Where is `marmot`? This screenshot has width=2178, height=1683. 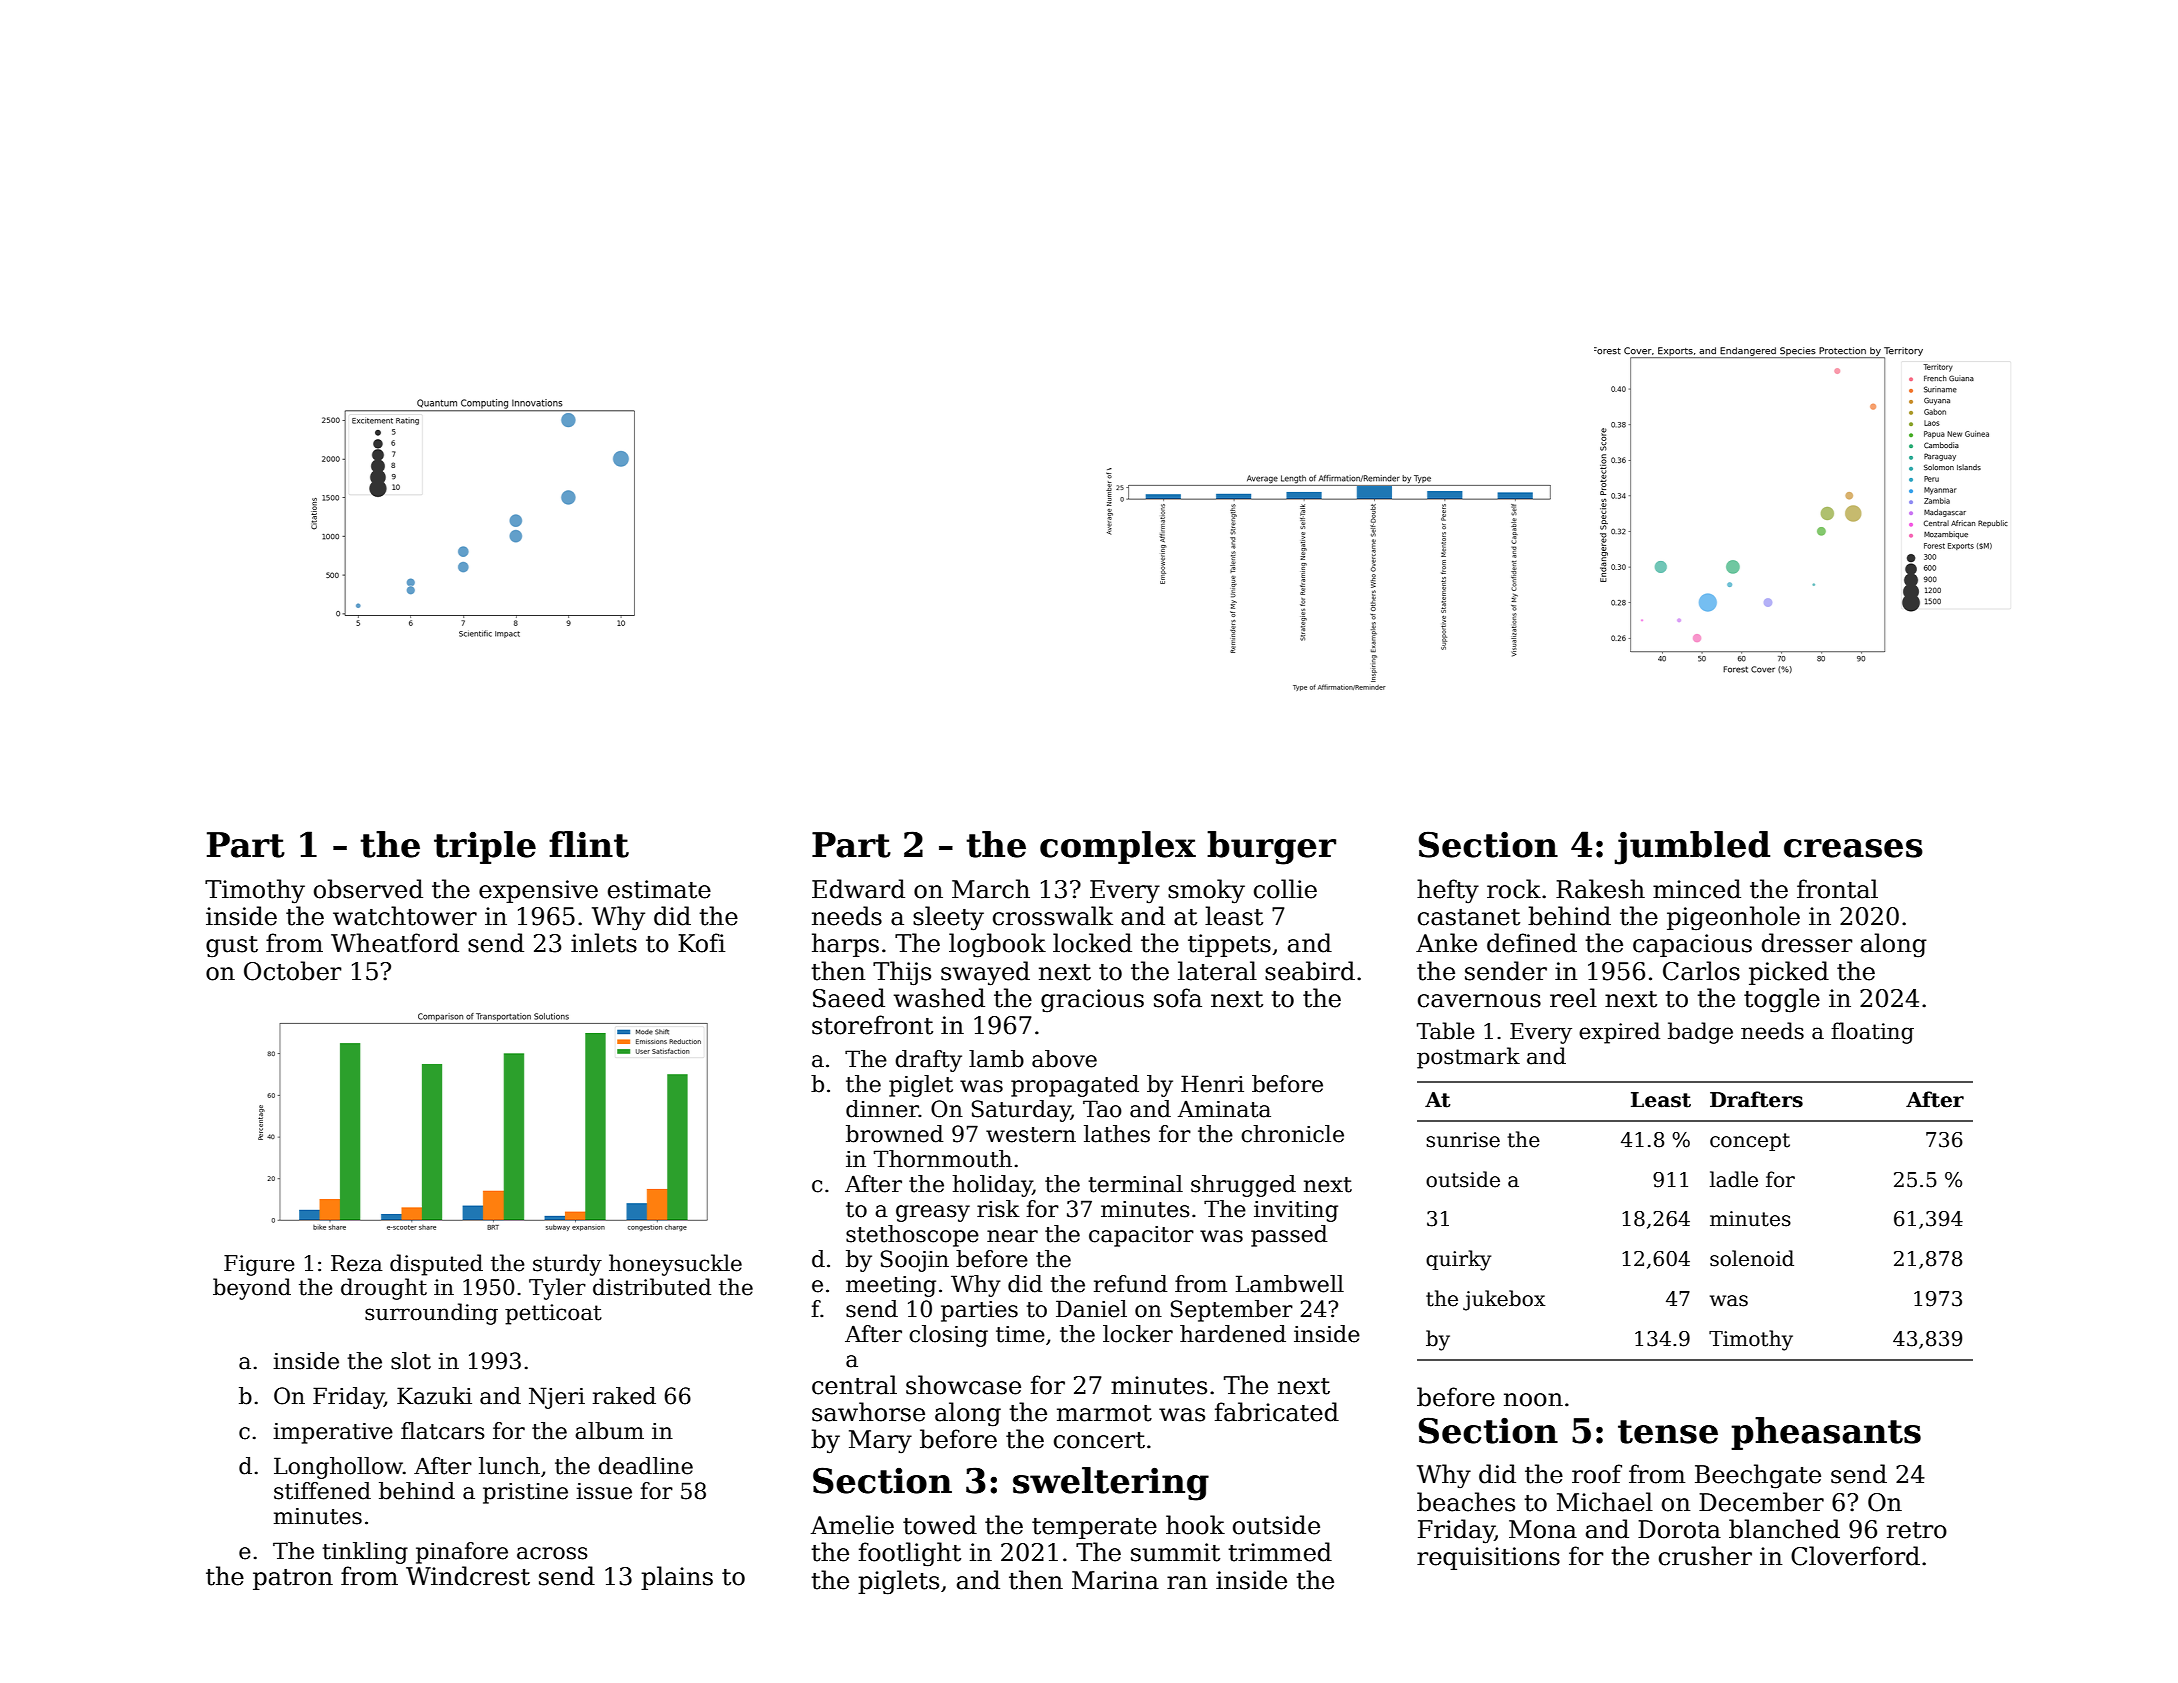
marmot is located at coordinates (1104, 1413).
